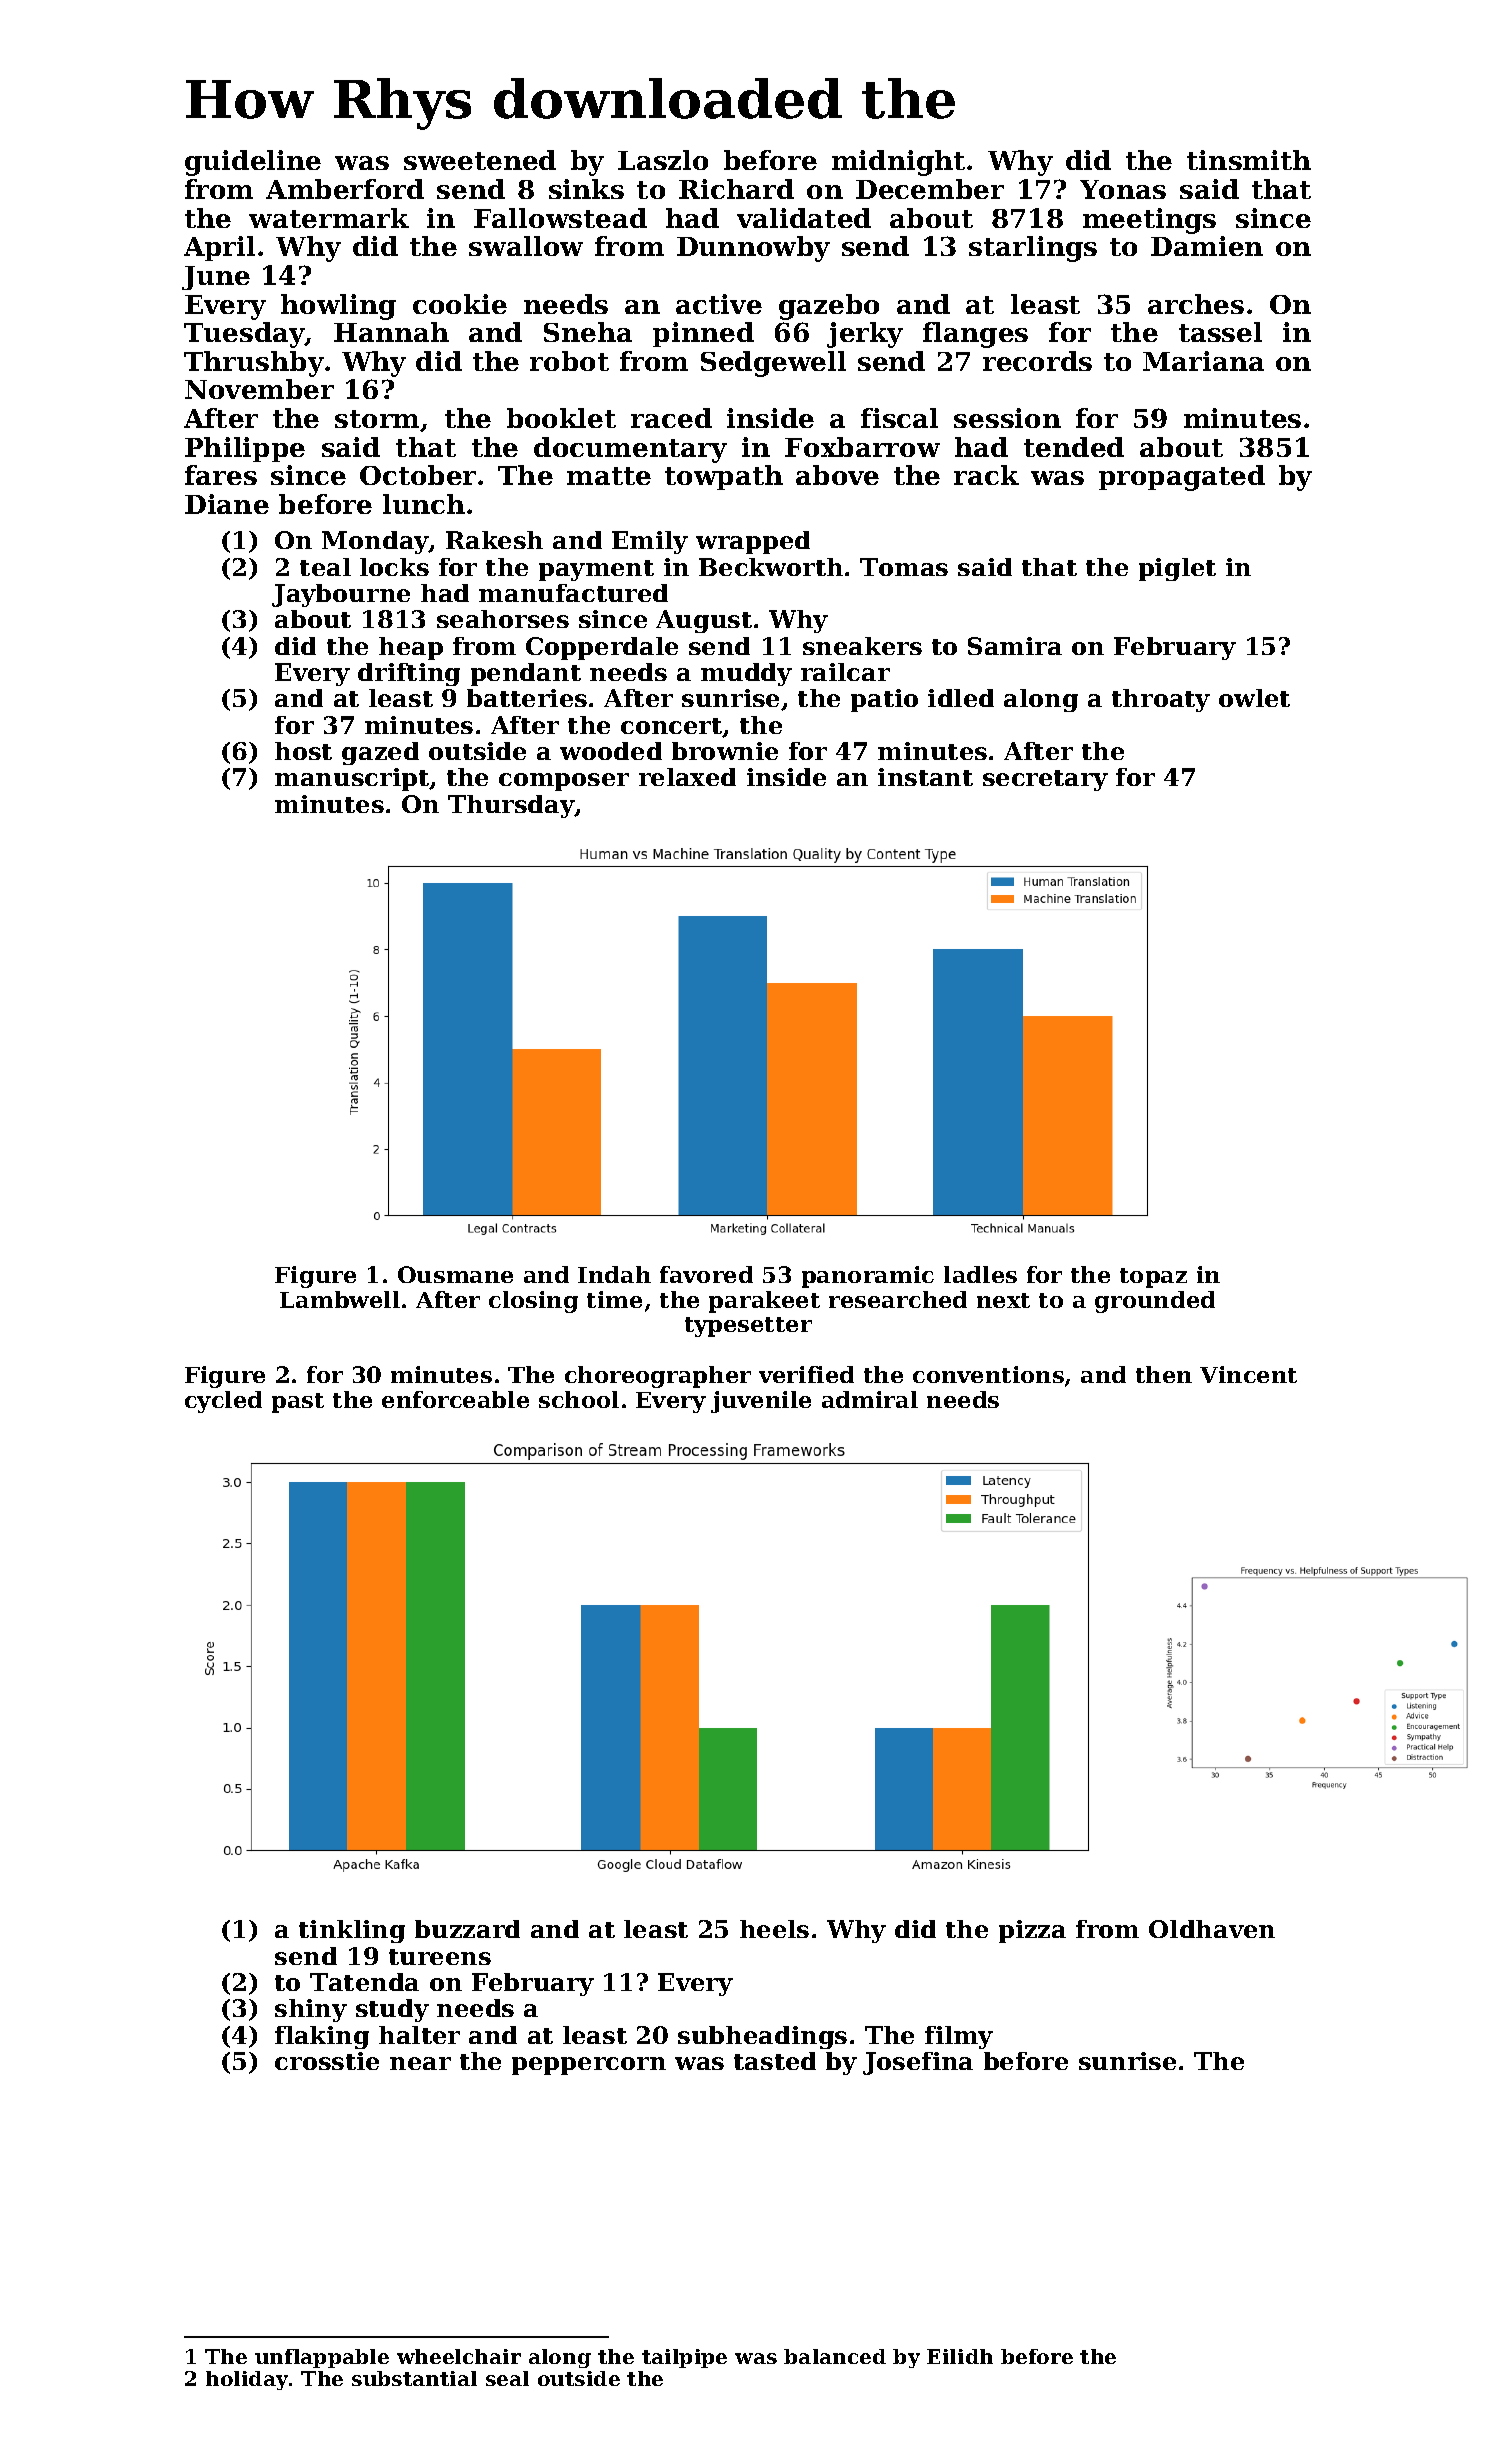  I want to click on sinks, so click(586, 189).
